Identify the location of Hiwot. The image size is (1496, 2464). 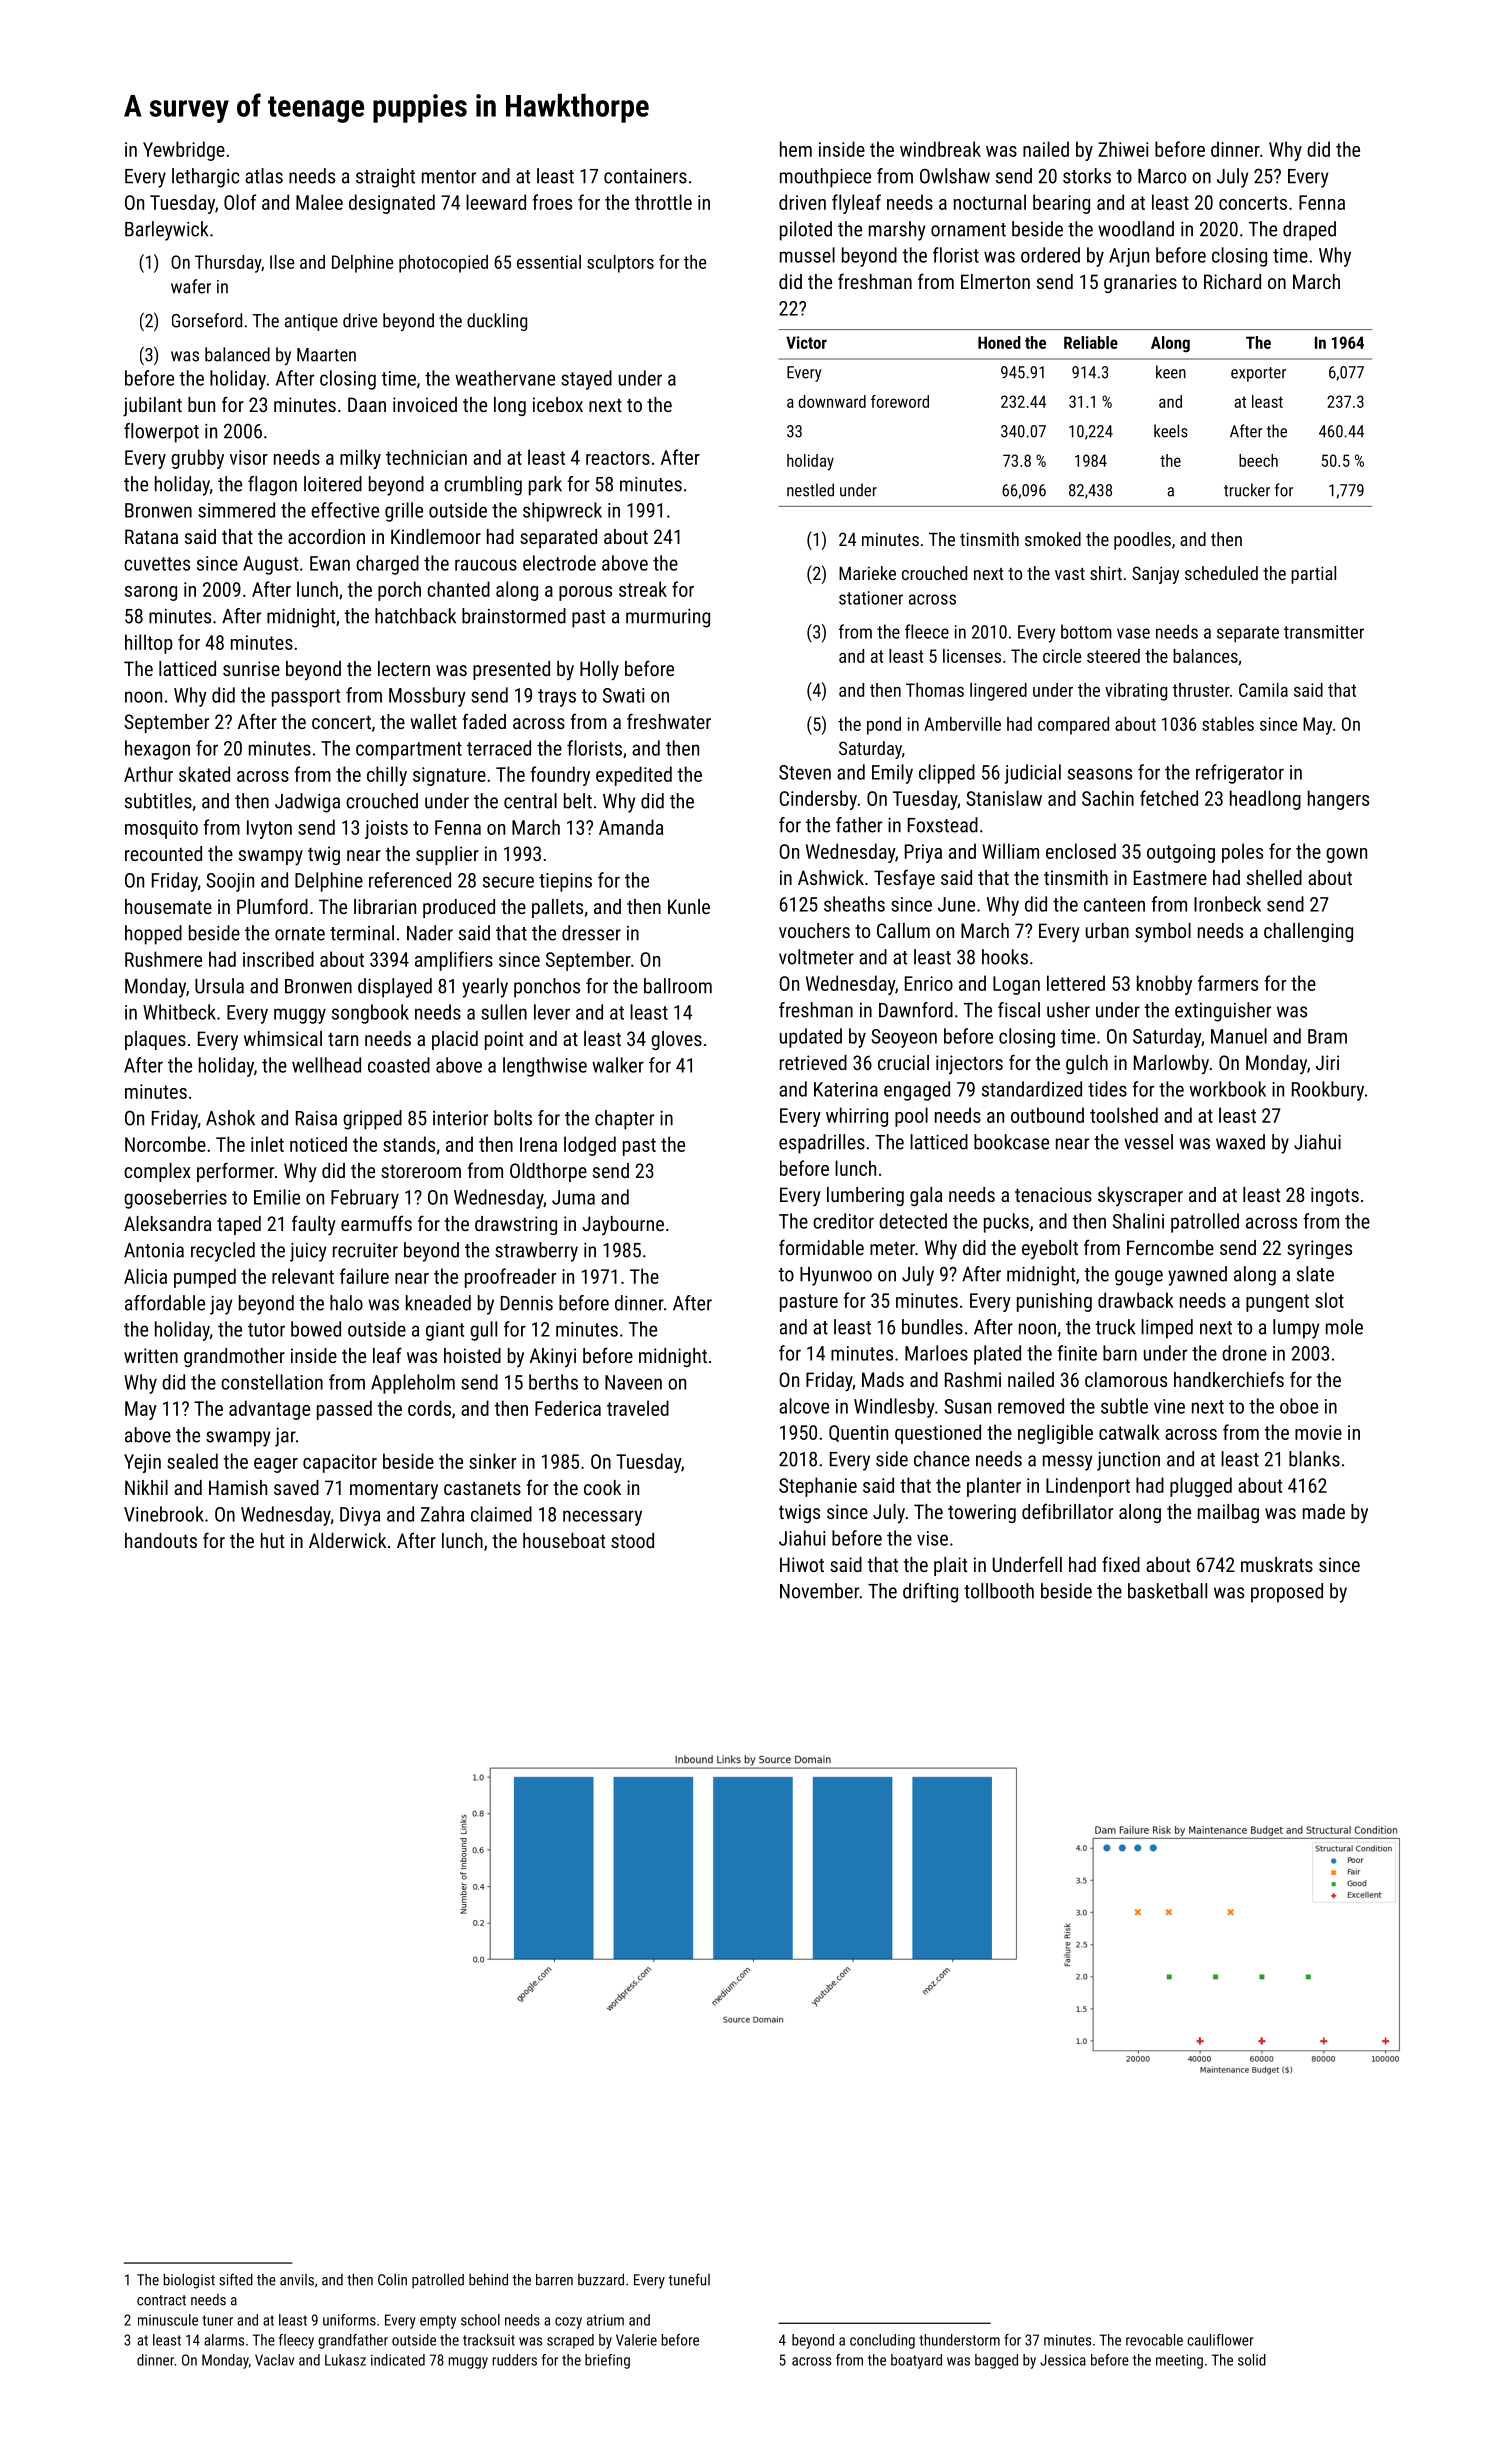
(802, 1564).
